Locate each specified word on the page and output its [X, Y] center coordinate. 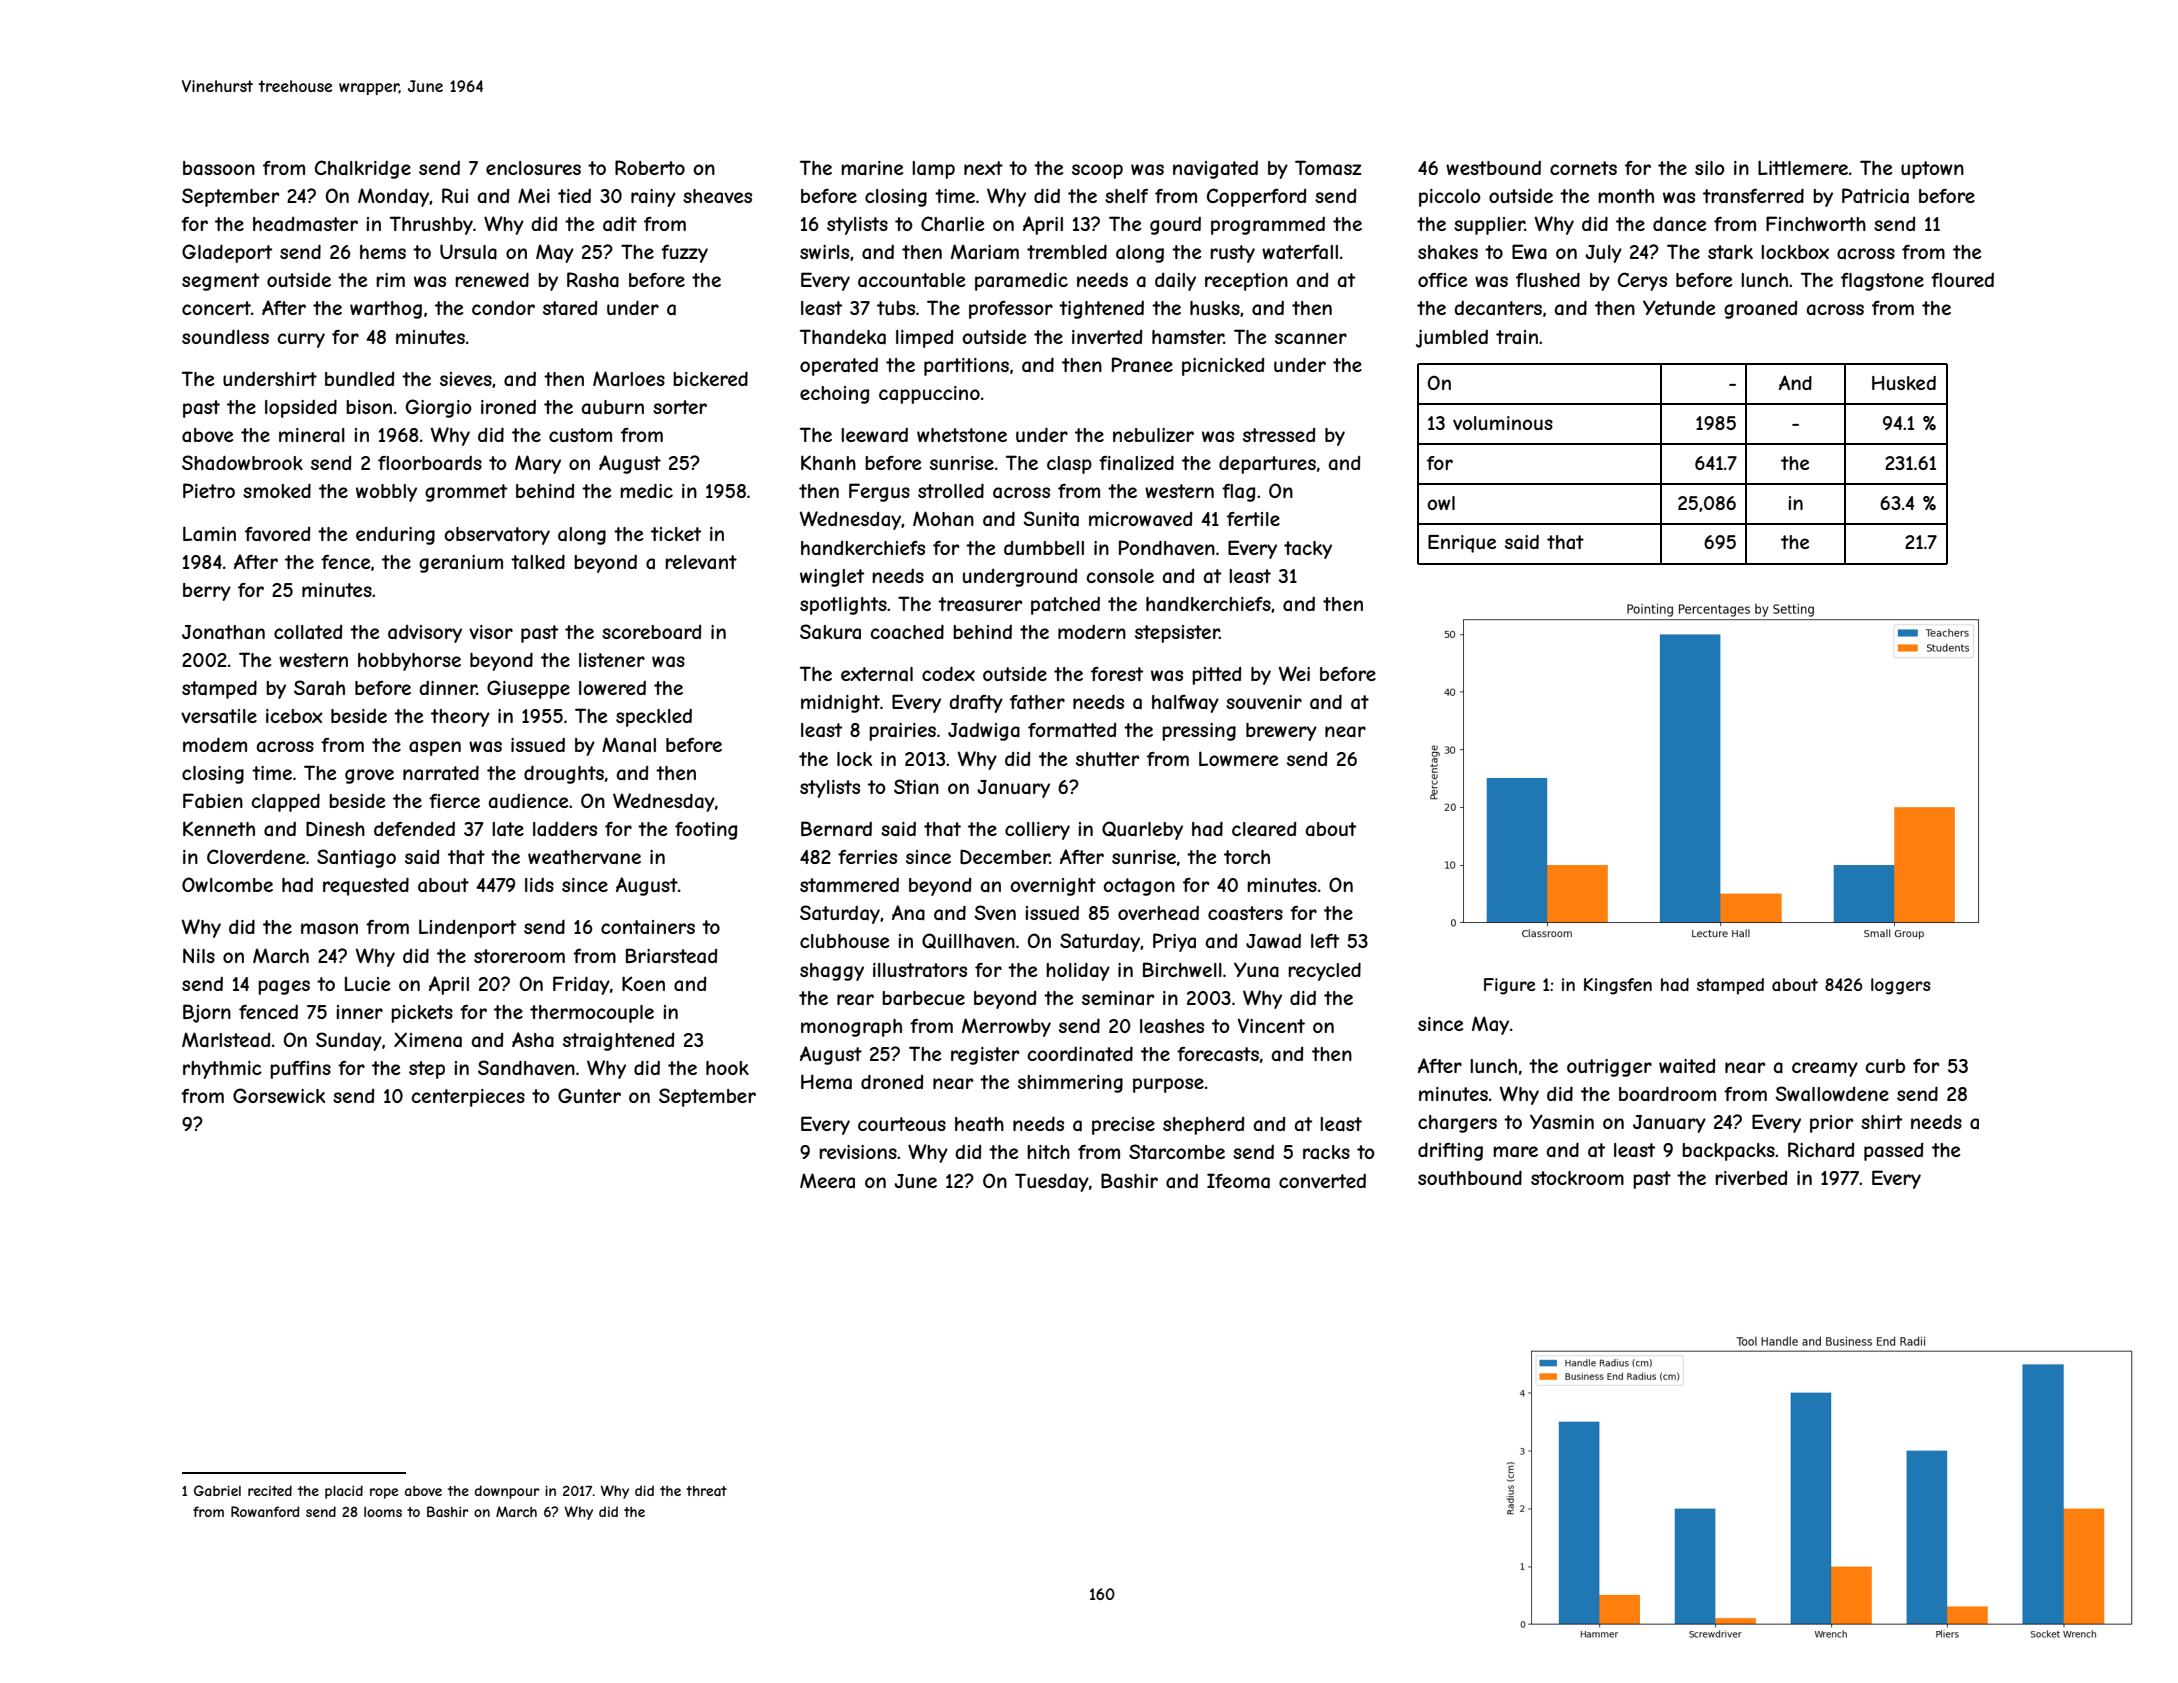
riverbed [1751, 1178]
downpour [507, 1492]
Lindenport [468, 928]
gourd [1175, 226]
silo [1710, 168]
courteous [902, 1124]
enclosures [533, 168]
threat [706, 1491]
